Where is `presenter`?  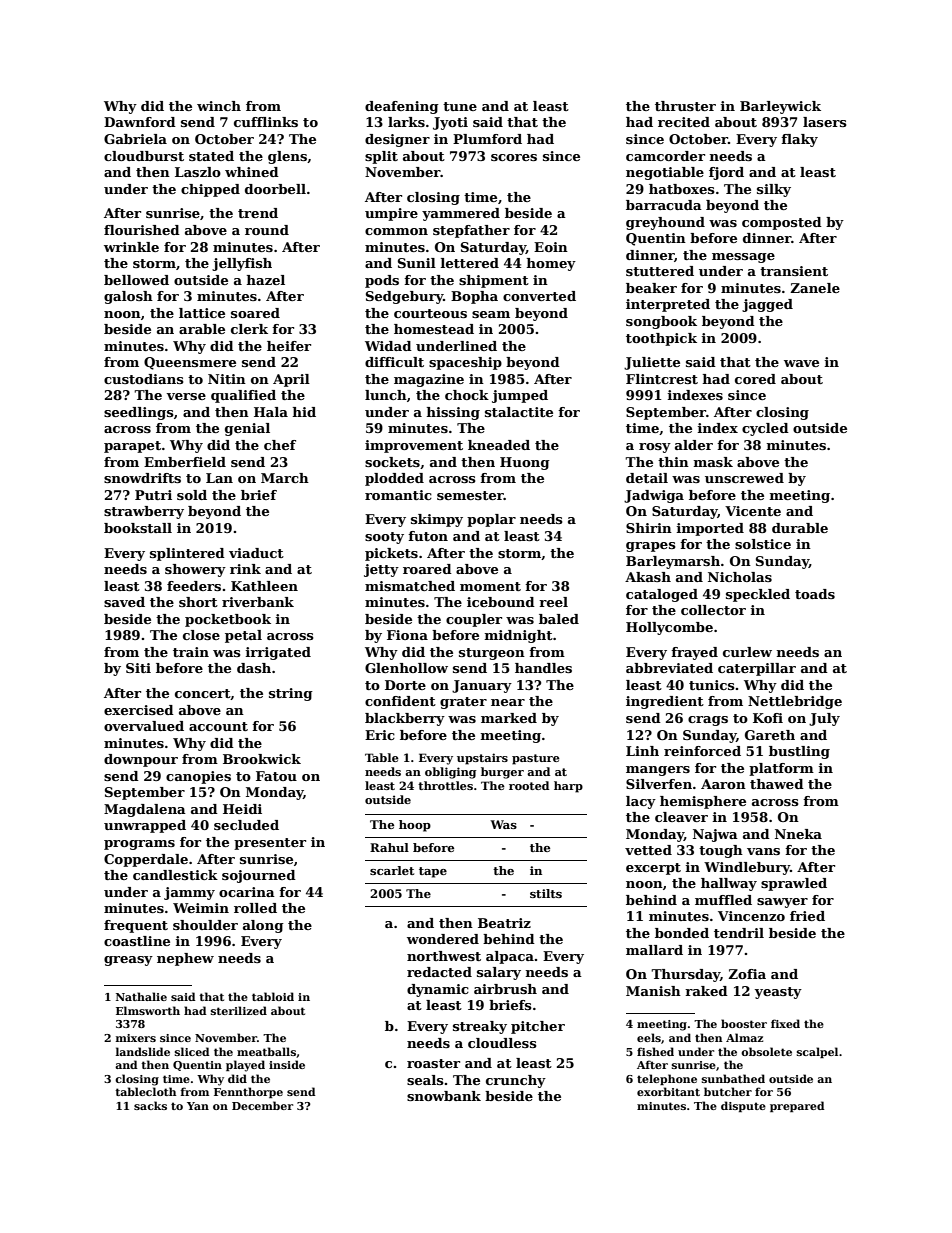
presenter is located at coordinates (270, 844).
